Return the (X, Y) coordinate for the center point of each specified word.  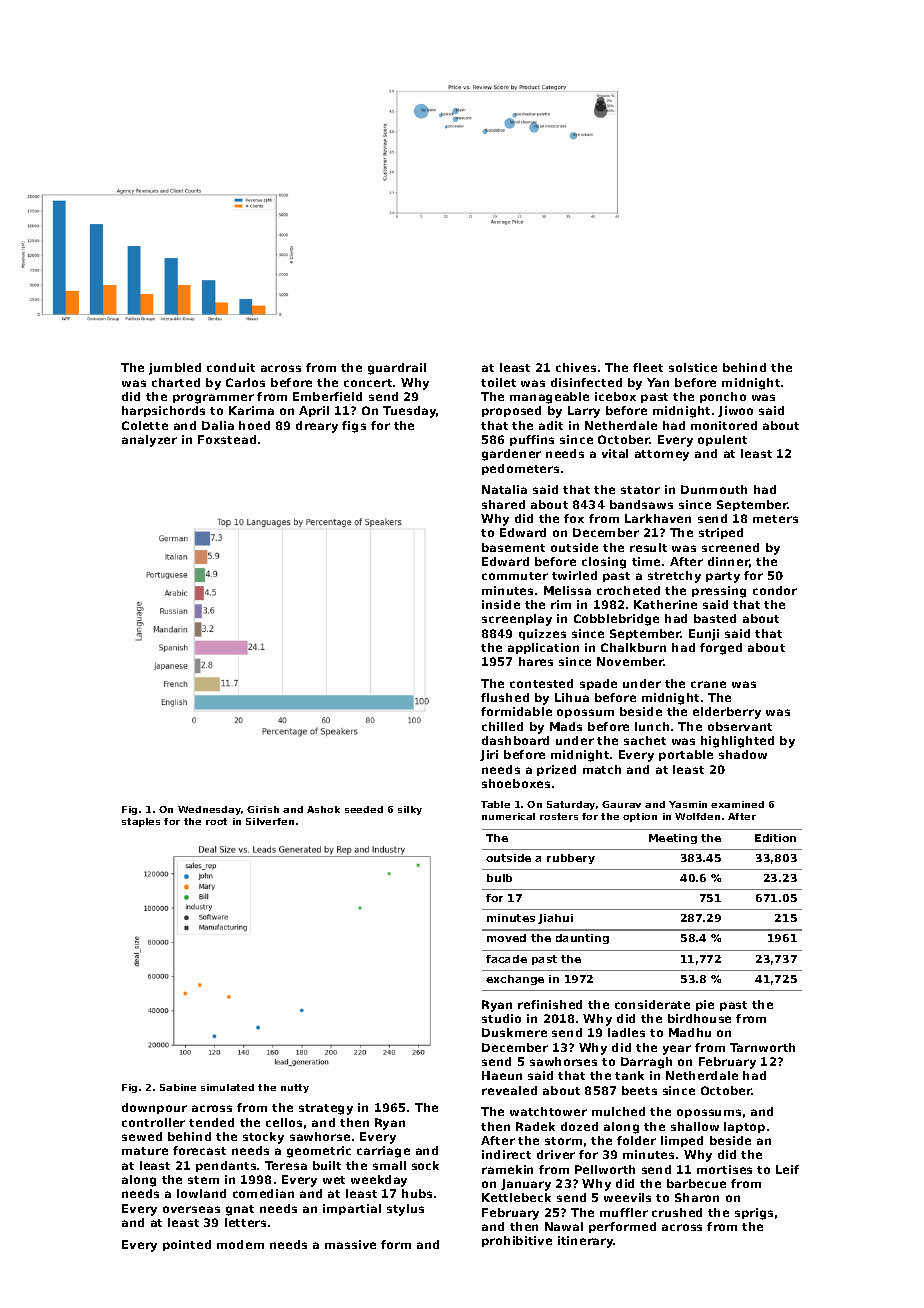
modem (240, 1244)
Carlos (245, 382)
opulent (722, 440)
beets (639, 1090)
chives (576, 367)
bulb (499, 878)
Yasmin (688, 804)
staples (141, 822)
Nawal (564, 1226)
